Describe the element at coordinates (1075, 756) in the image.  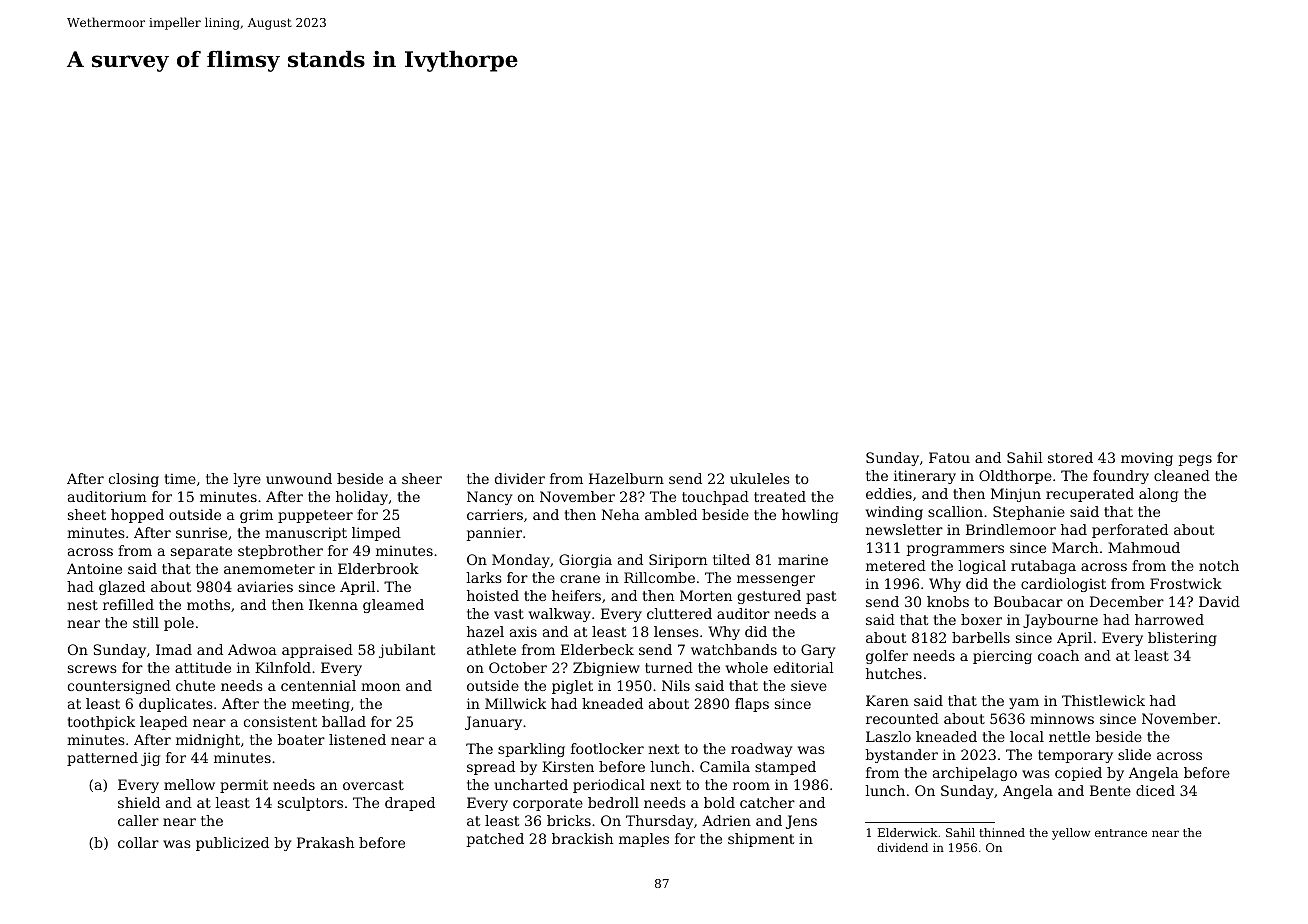
I see `temporary` at that location.
